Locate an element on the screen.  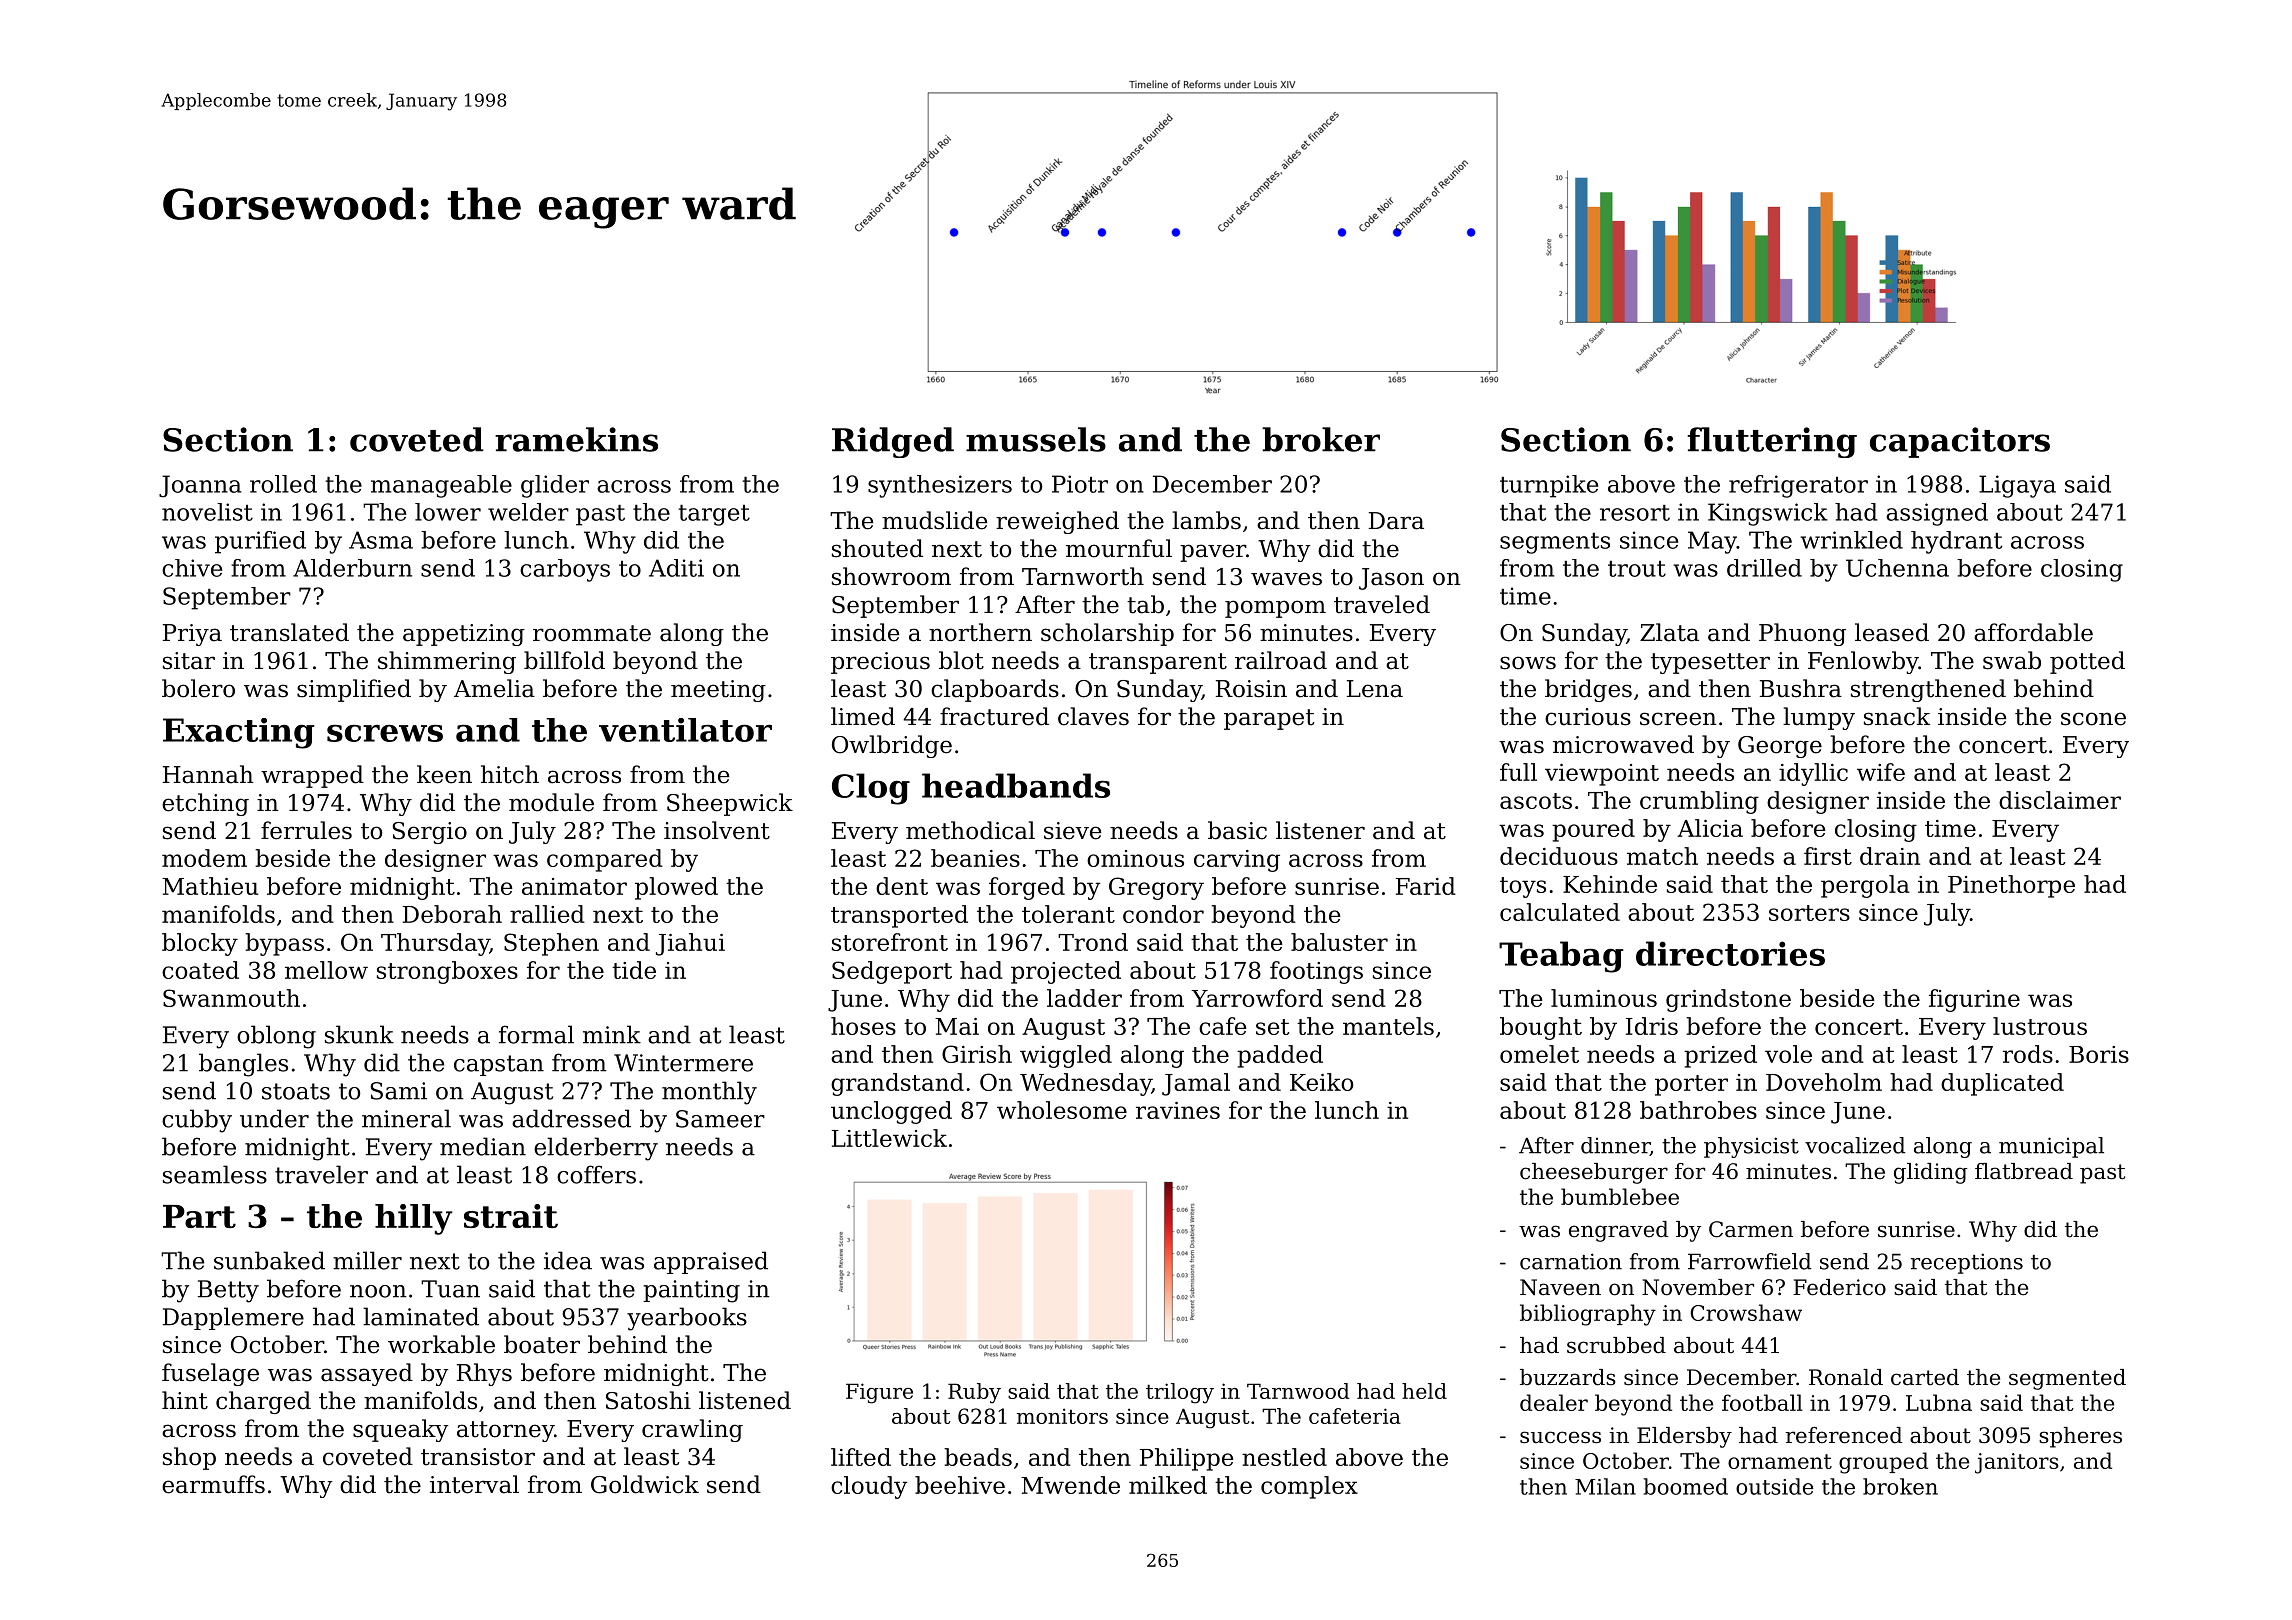
interval is located at coordinates (474, 1484).
